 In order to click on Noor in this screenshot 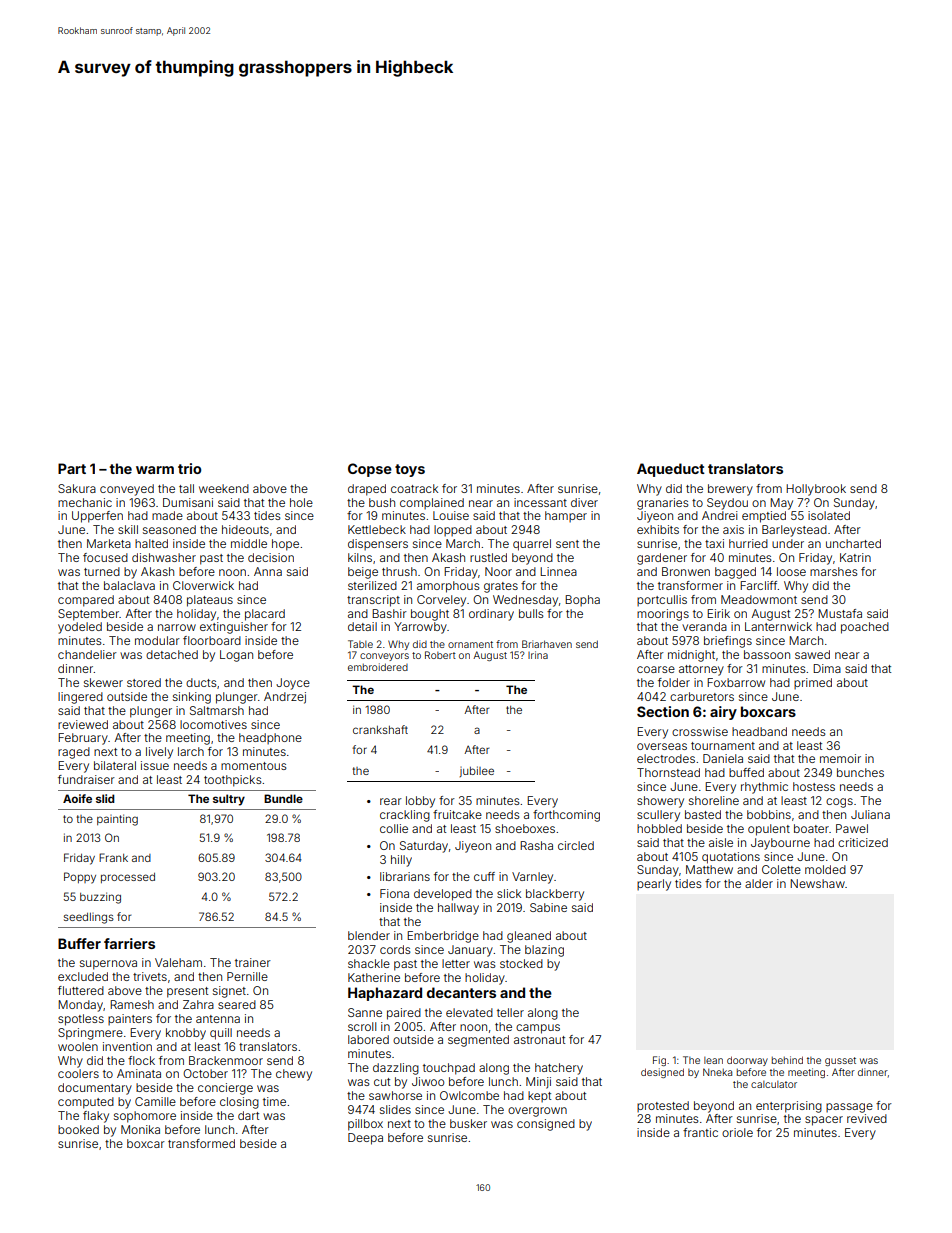, I will do `click(498, 571)`.
